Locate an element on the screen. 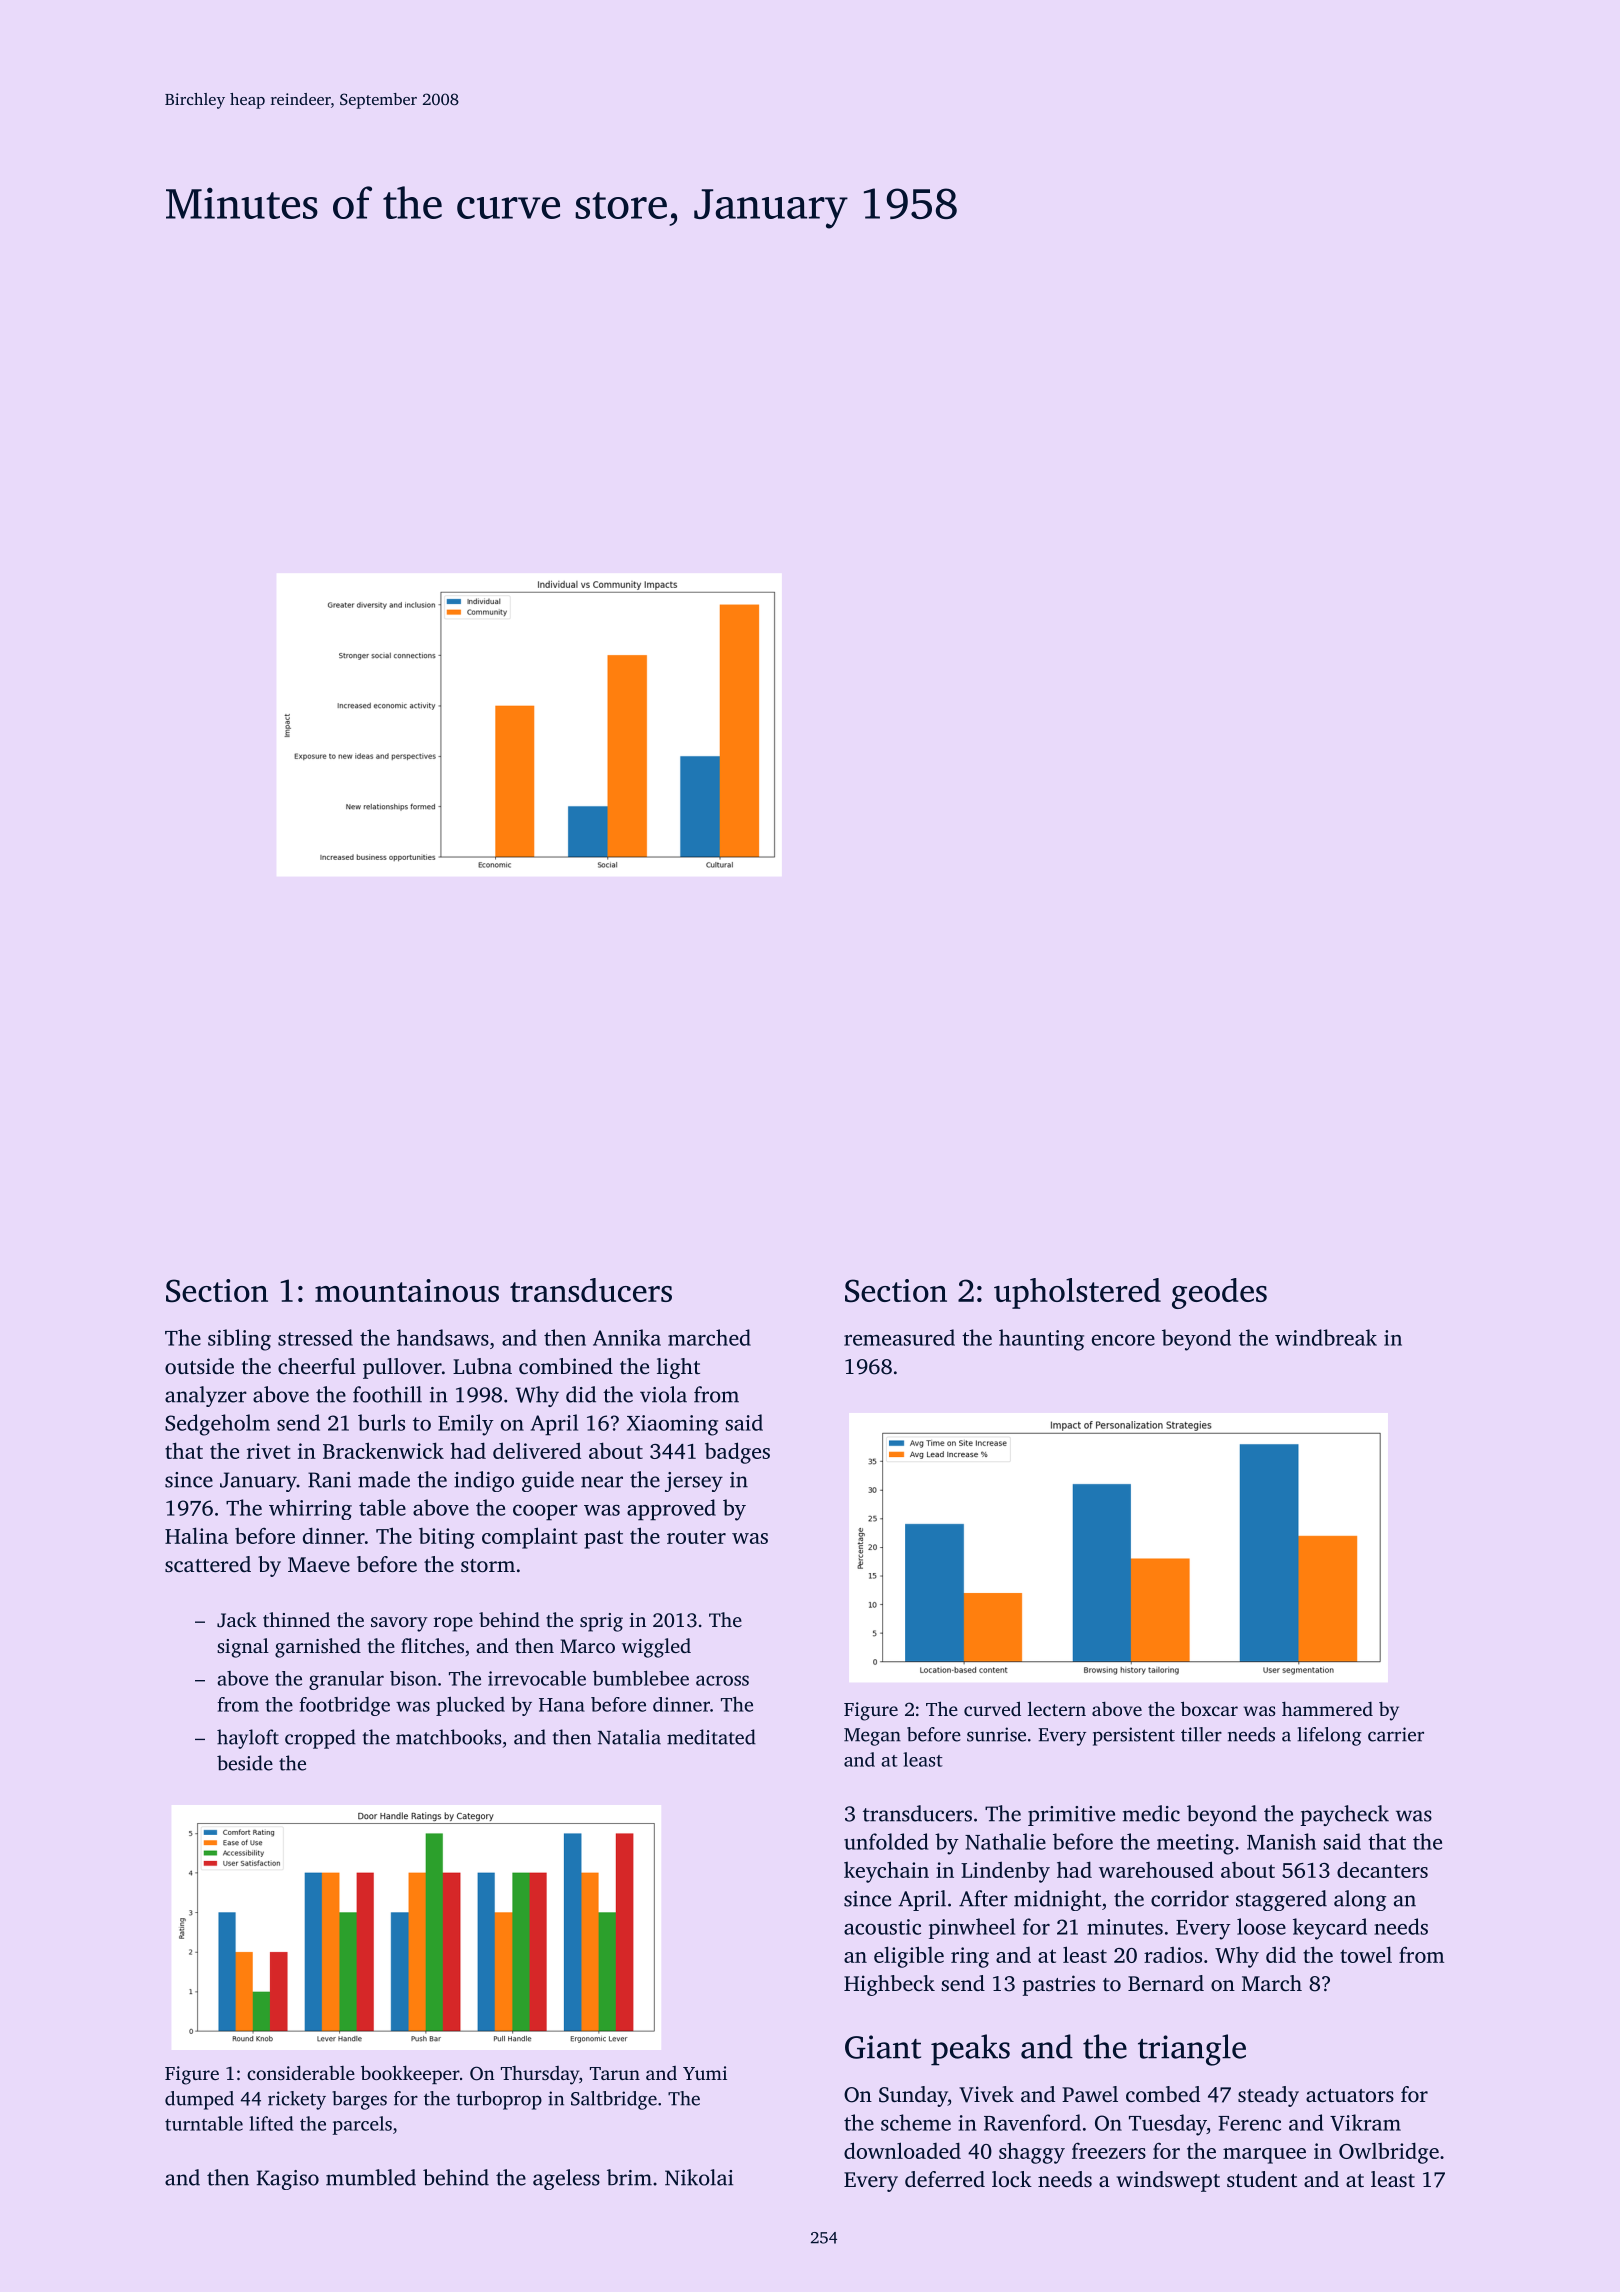  viola is located at coordinates (663, 1394).
